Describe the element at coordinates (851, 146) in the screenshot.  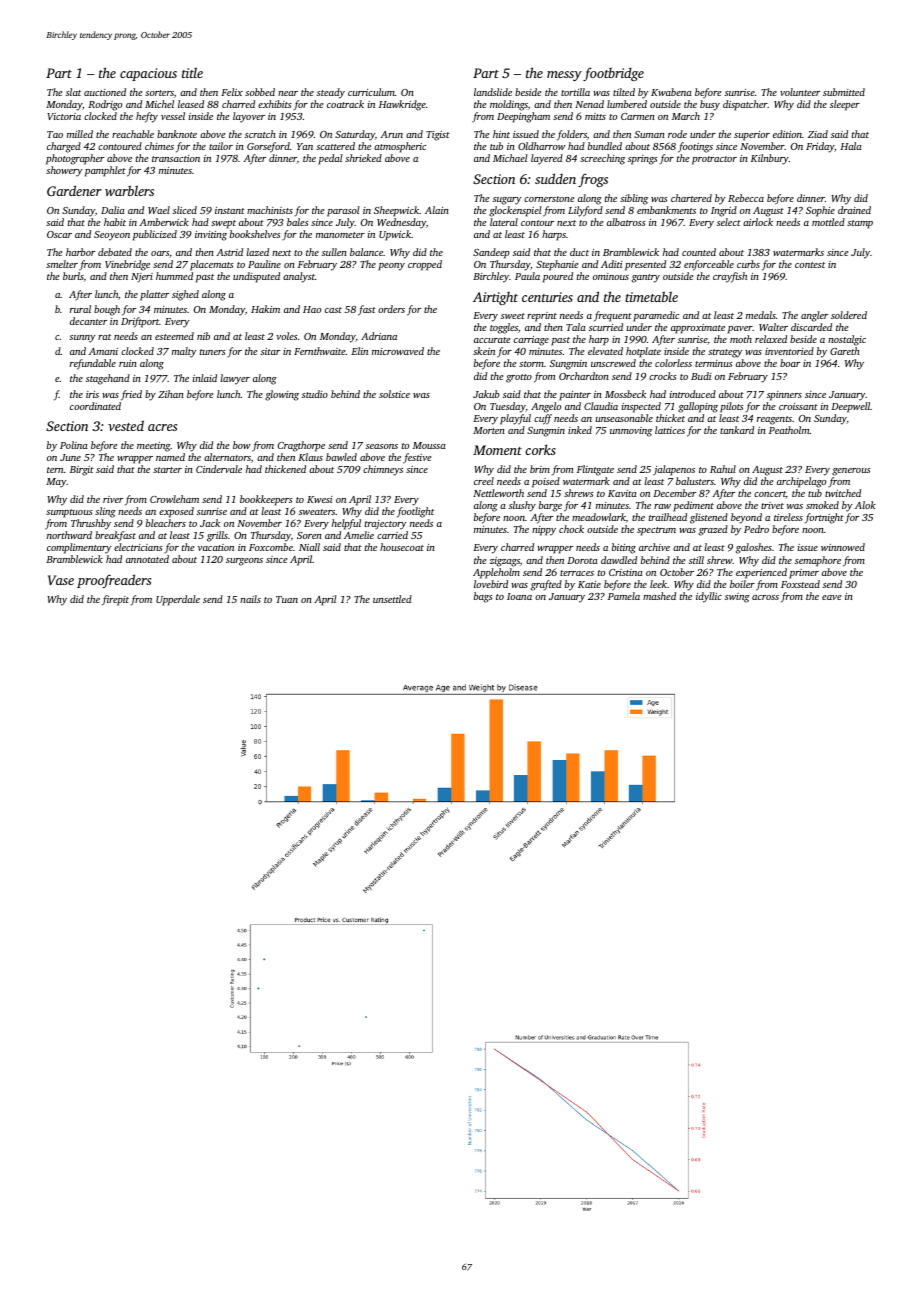
I see `Hala` at that location.
